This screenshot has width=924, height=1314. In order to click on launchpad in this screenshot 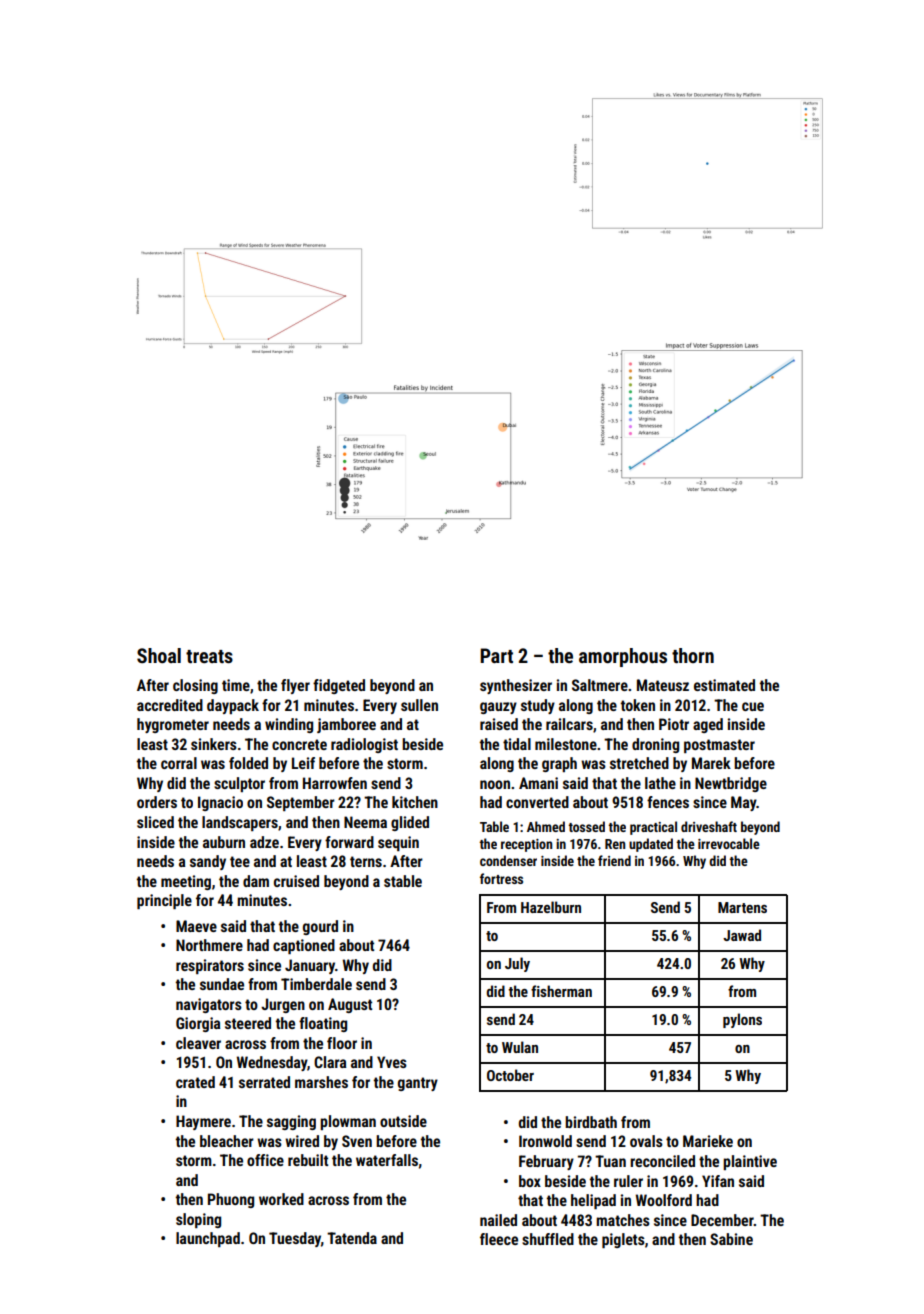, I will do `click(208, 1239)`.
